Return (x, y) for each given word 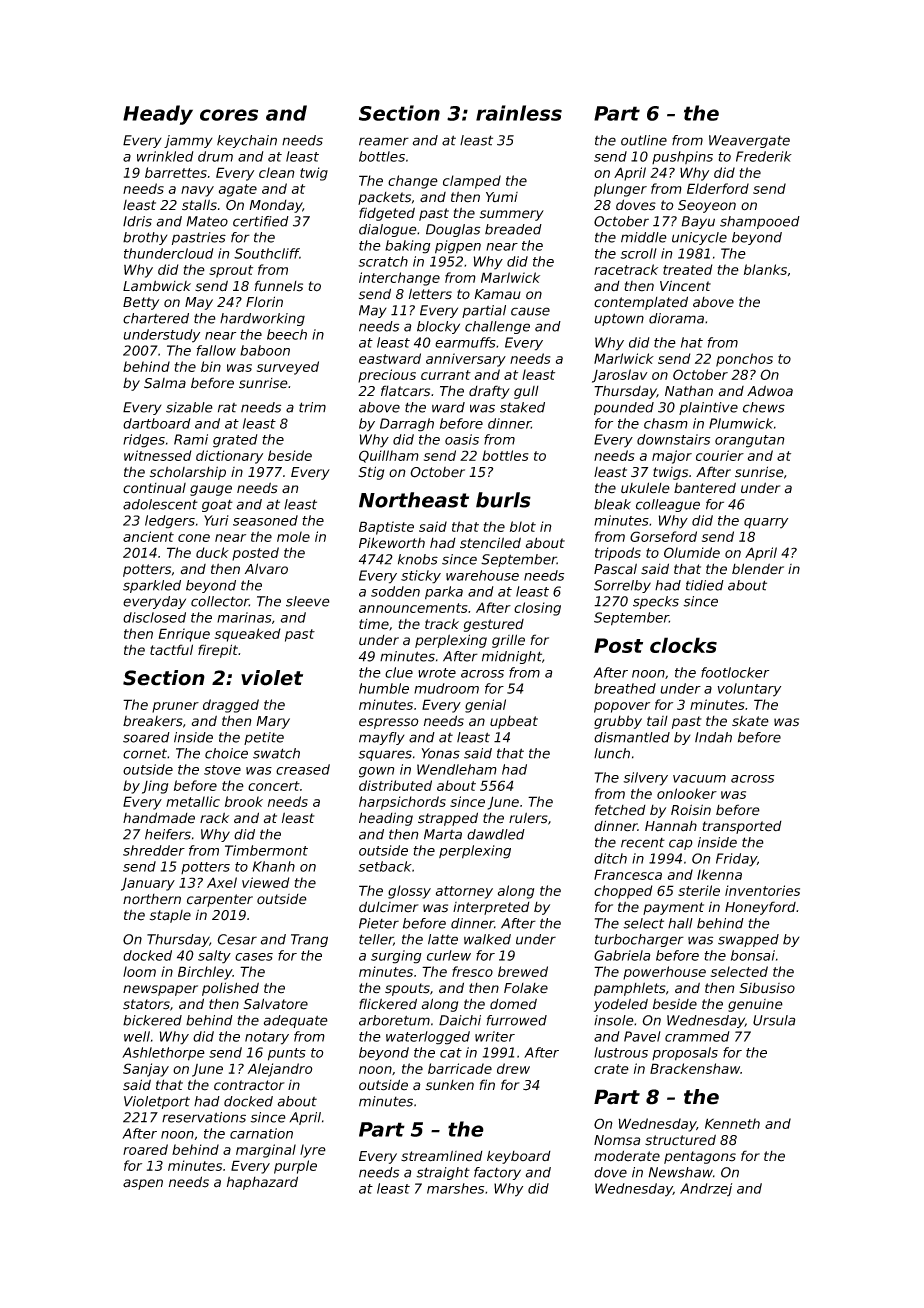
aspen (143, 1184)
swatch (276, 753)
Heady (158, 115)
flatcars (405, 391)
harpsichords (402, 803)
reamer (384, 141)
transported (742, 827)
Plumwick (741, 423)
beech (287, 334)
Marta (443, 834)
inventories (762, 890)
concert (274, 786)
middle (644, 237)
